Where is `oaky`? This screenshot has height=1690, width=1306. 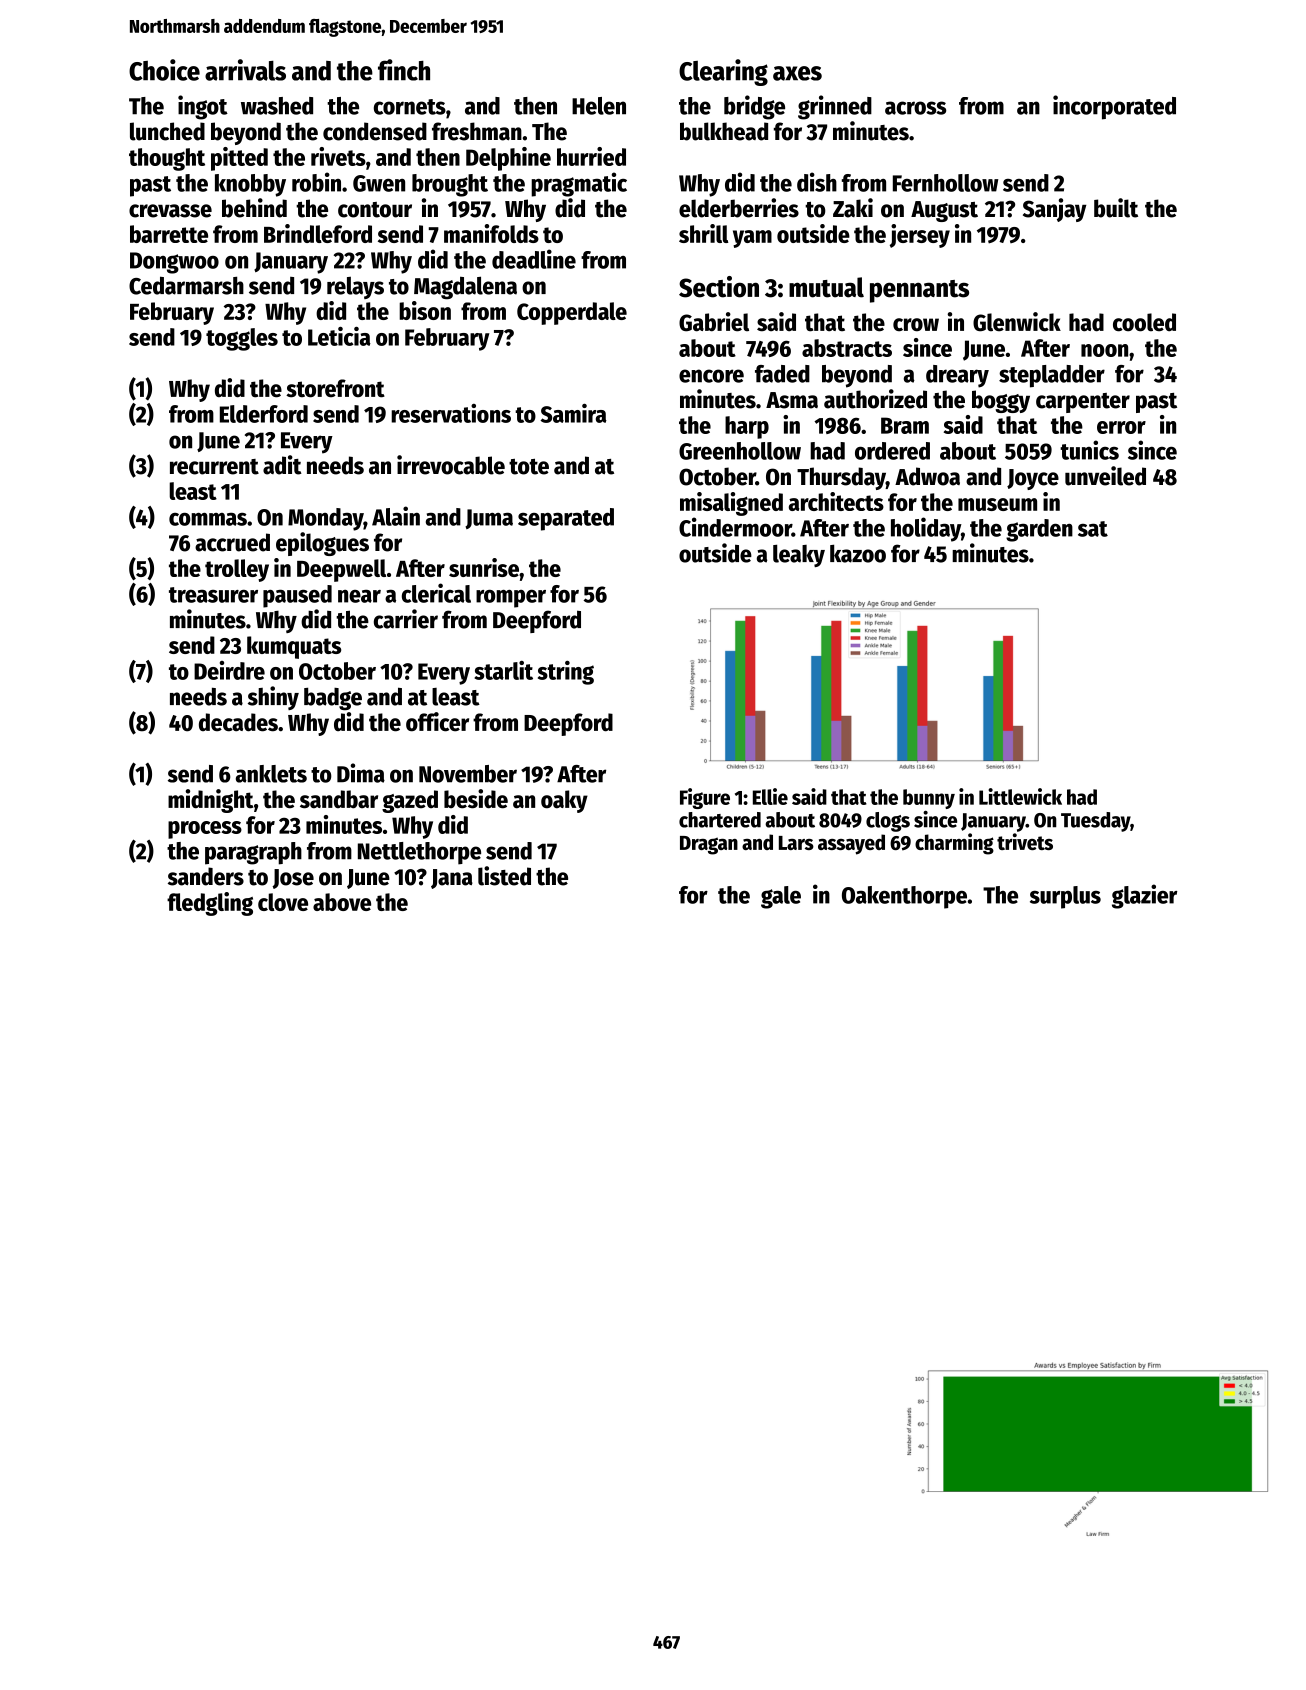
oaky is located at coordinates (564, 801).
